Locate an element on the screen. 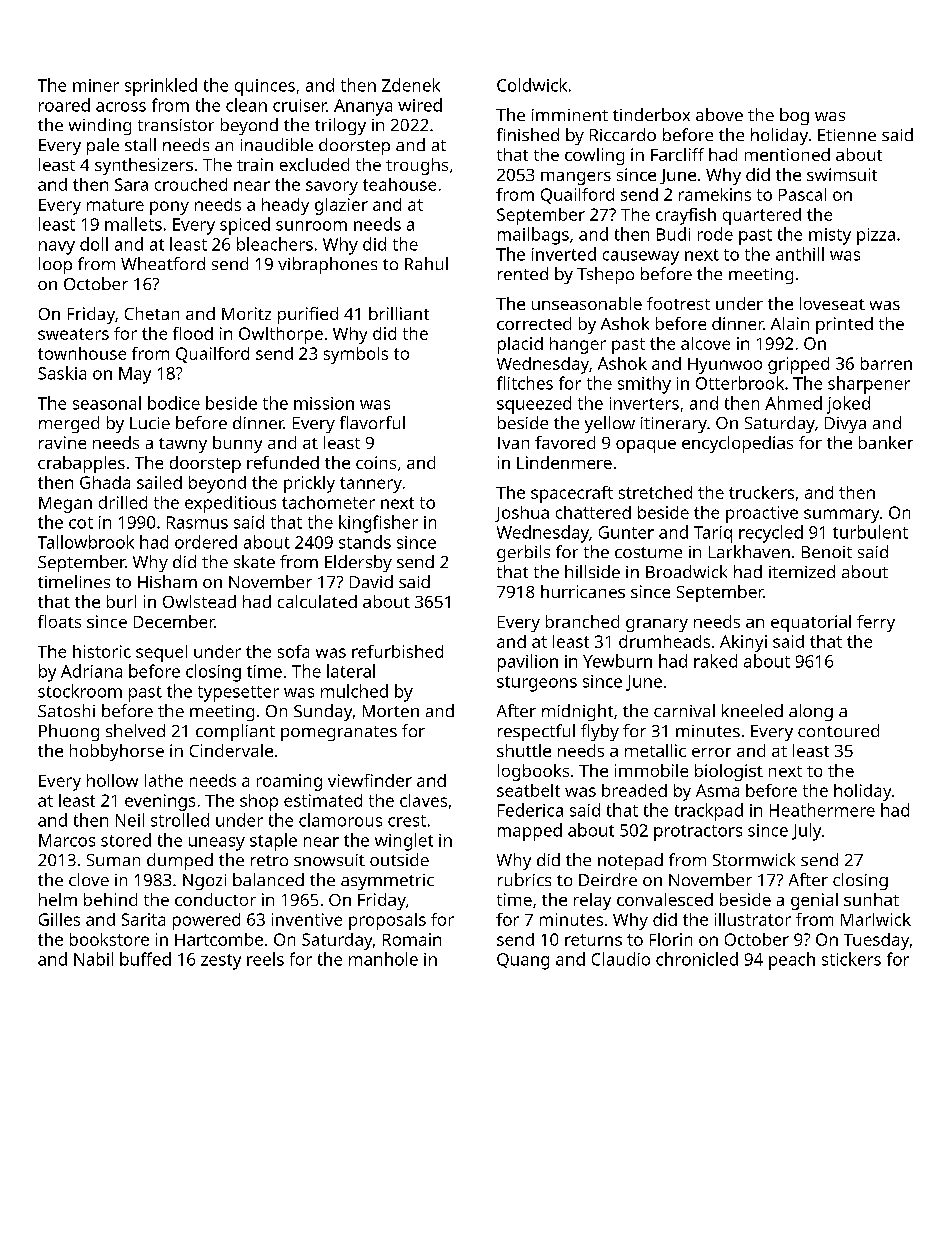 The image size is (952, 1233). squeezed is located at coordinates (534, 405).
